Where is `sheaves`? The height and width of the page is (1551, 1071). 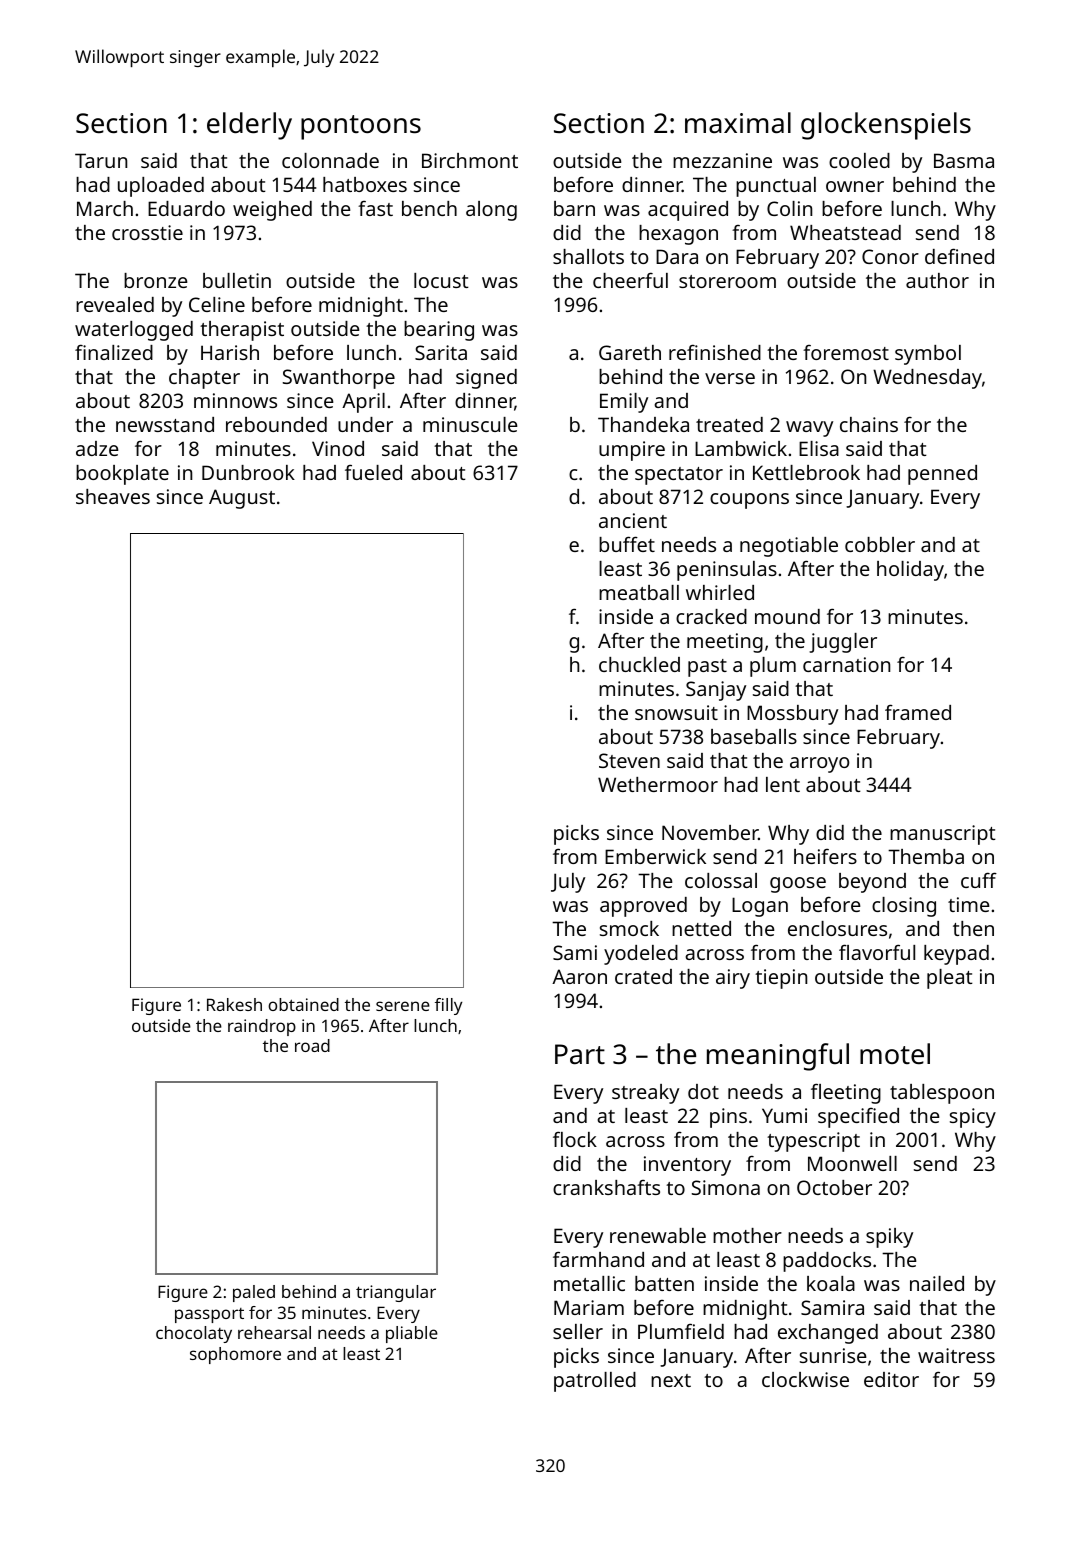 sheaves is located at coordinates (113, 496).
